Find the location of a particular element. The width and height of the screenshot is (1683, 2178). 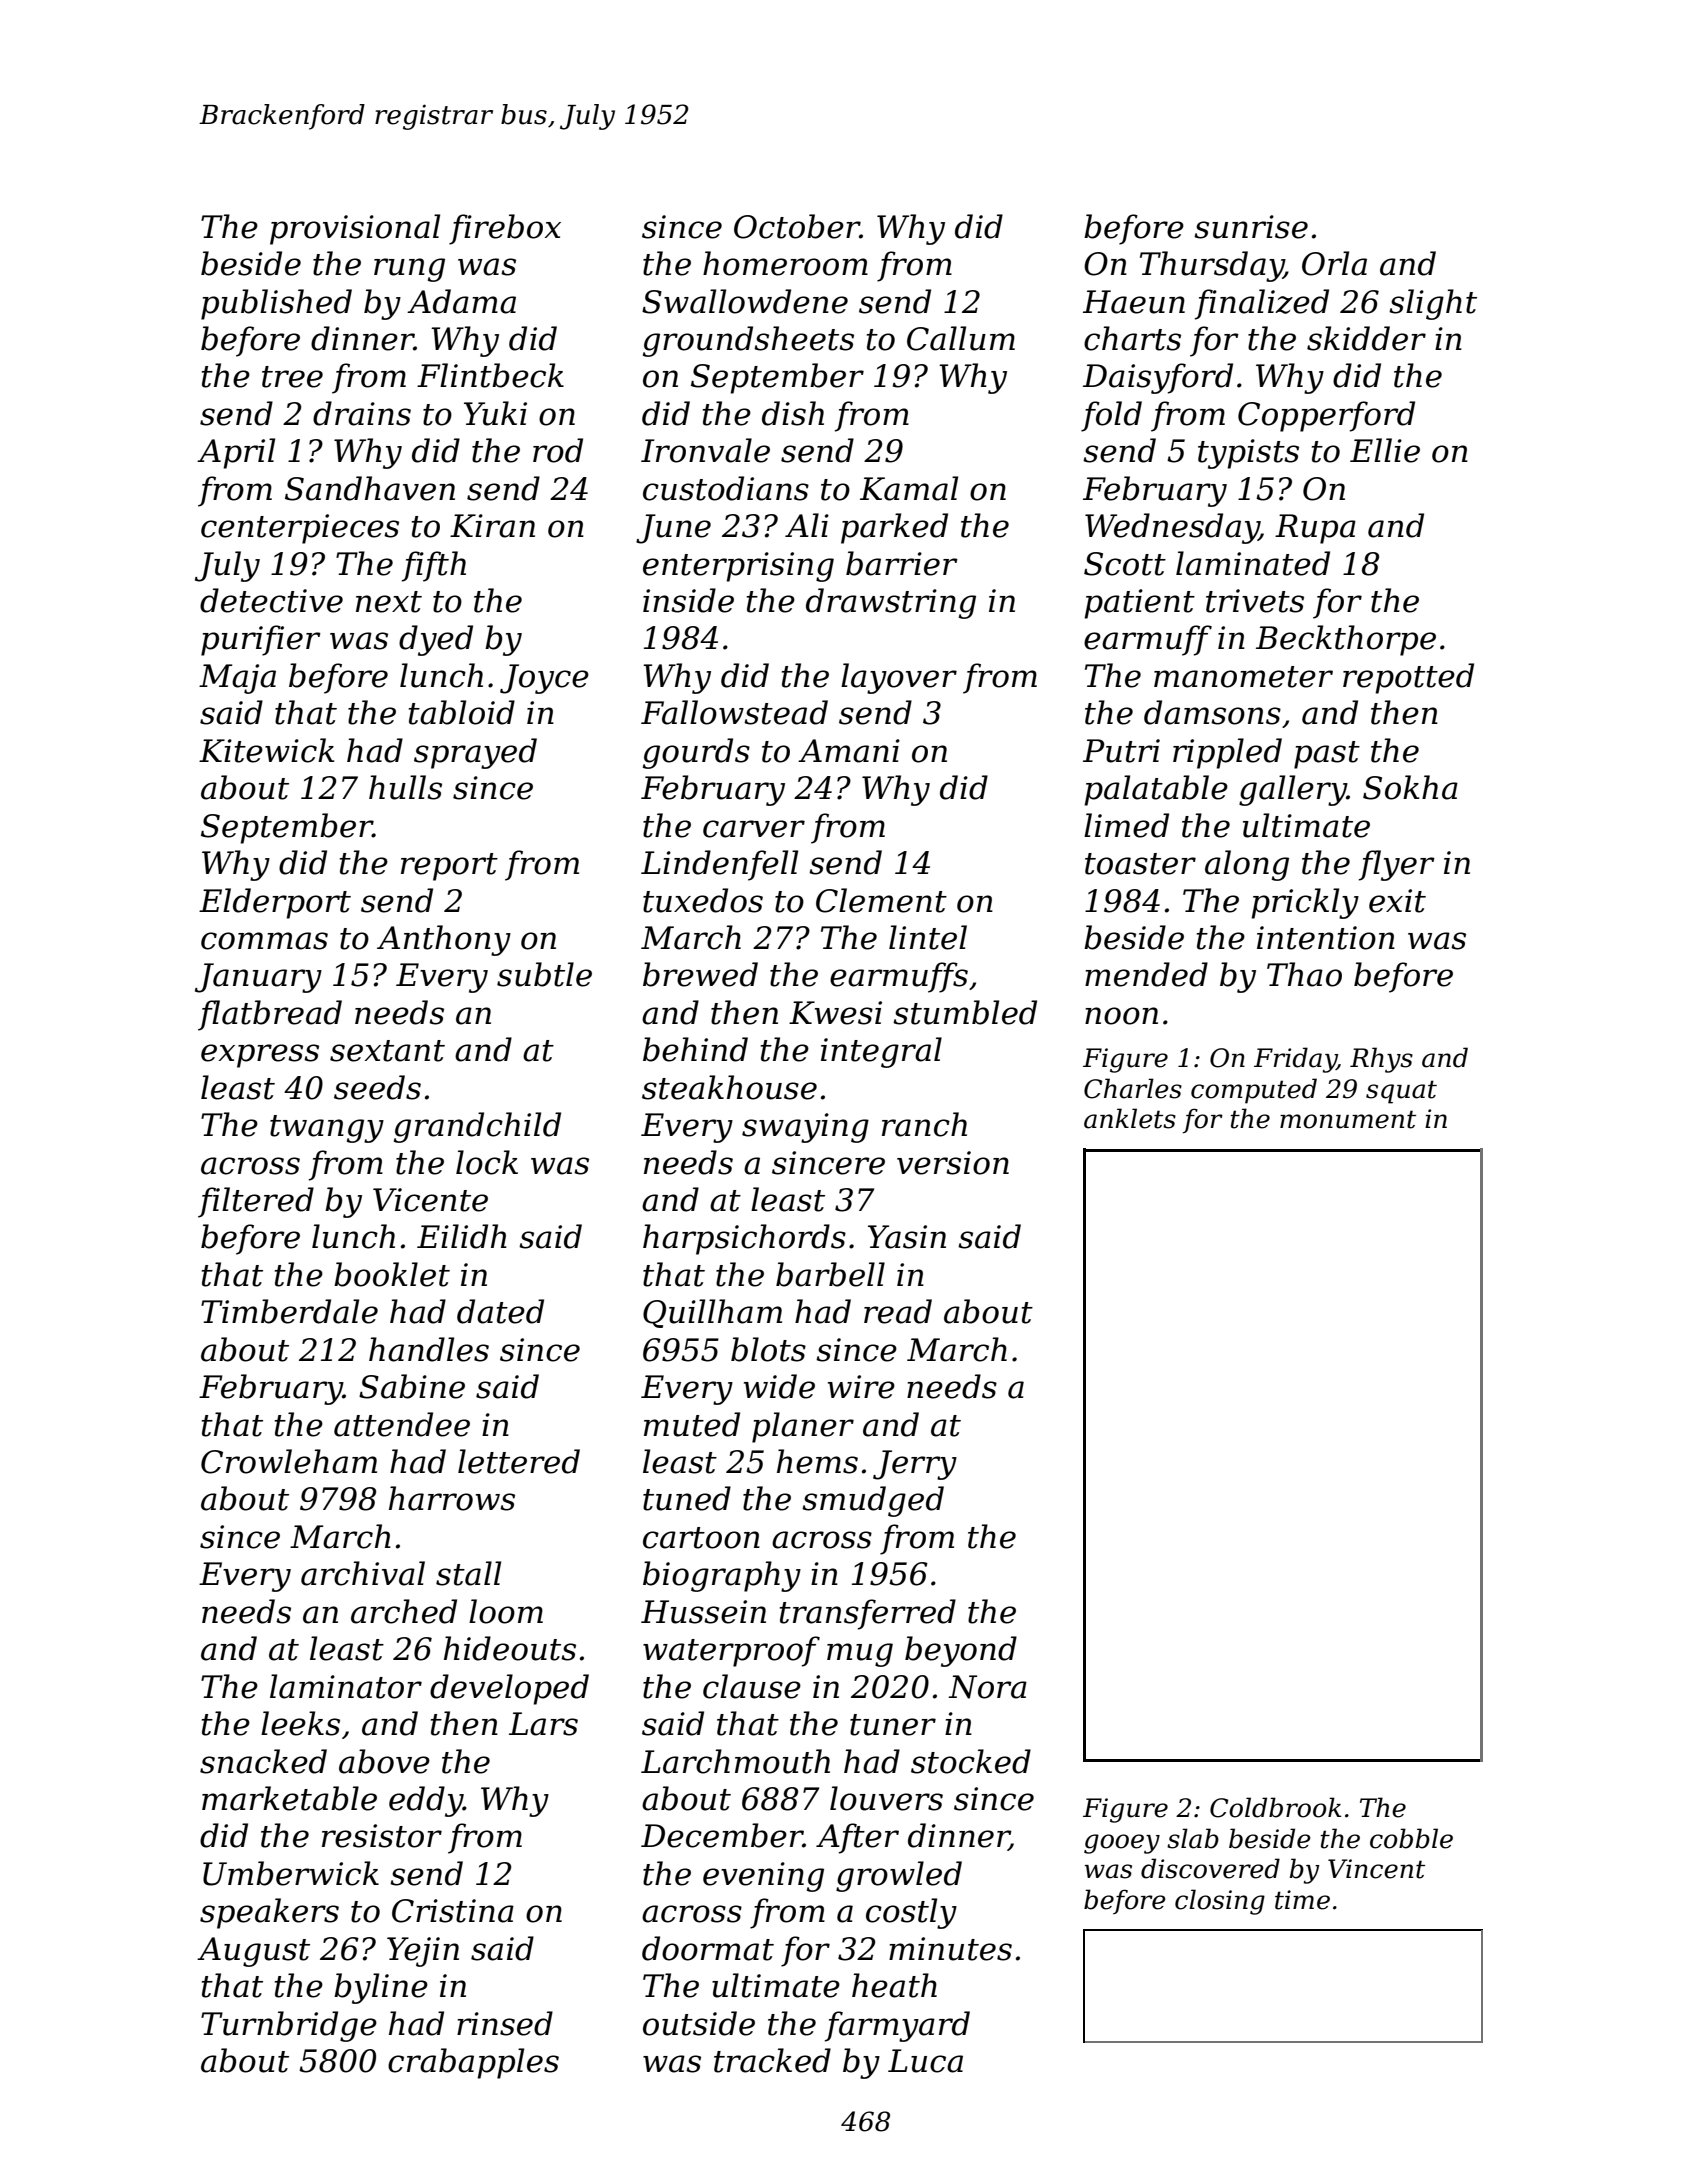

laminated is located at coordinates (1253, 563).
